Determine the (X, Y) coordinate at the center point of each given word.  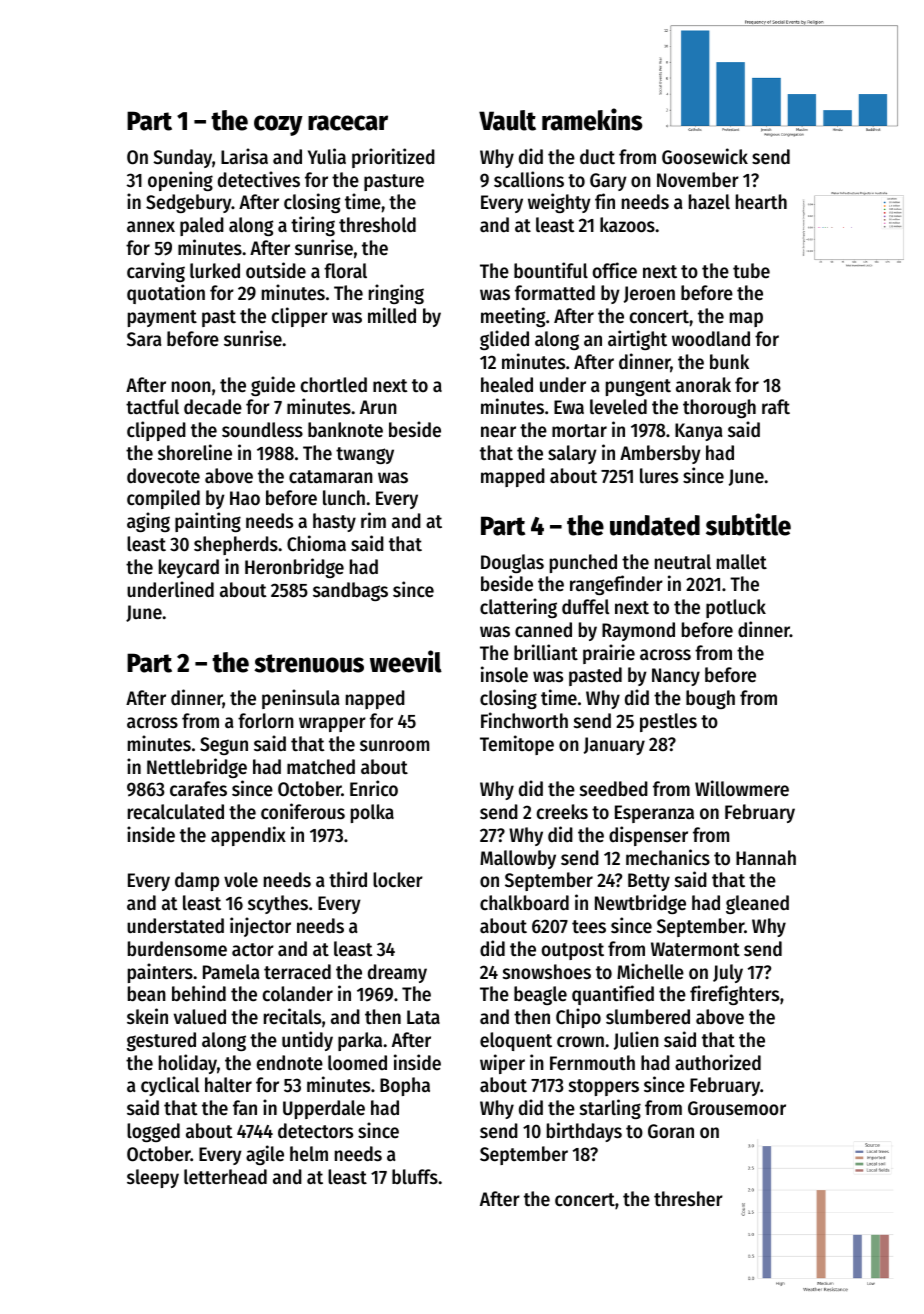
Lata (423, 1017)
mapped (513, 477)
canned (543, 630)
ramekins (592, 119)
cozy (278, 125)
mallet (742, 562)
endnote (290, 1063)
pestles (668, 722)
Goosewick (705, 156)
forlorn (266, 721)
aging (148, 522)
